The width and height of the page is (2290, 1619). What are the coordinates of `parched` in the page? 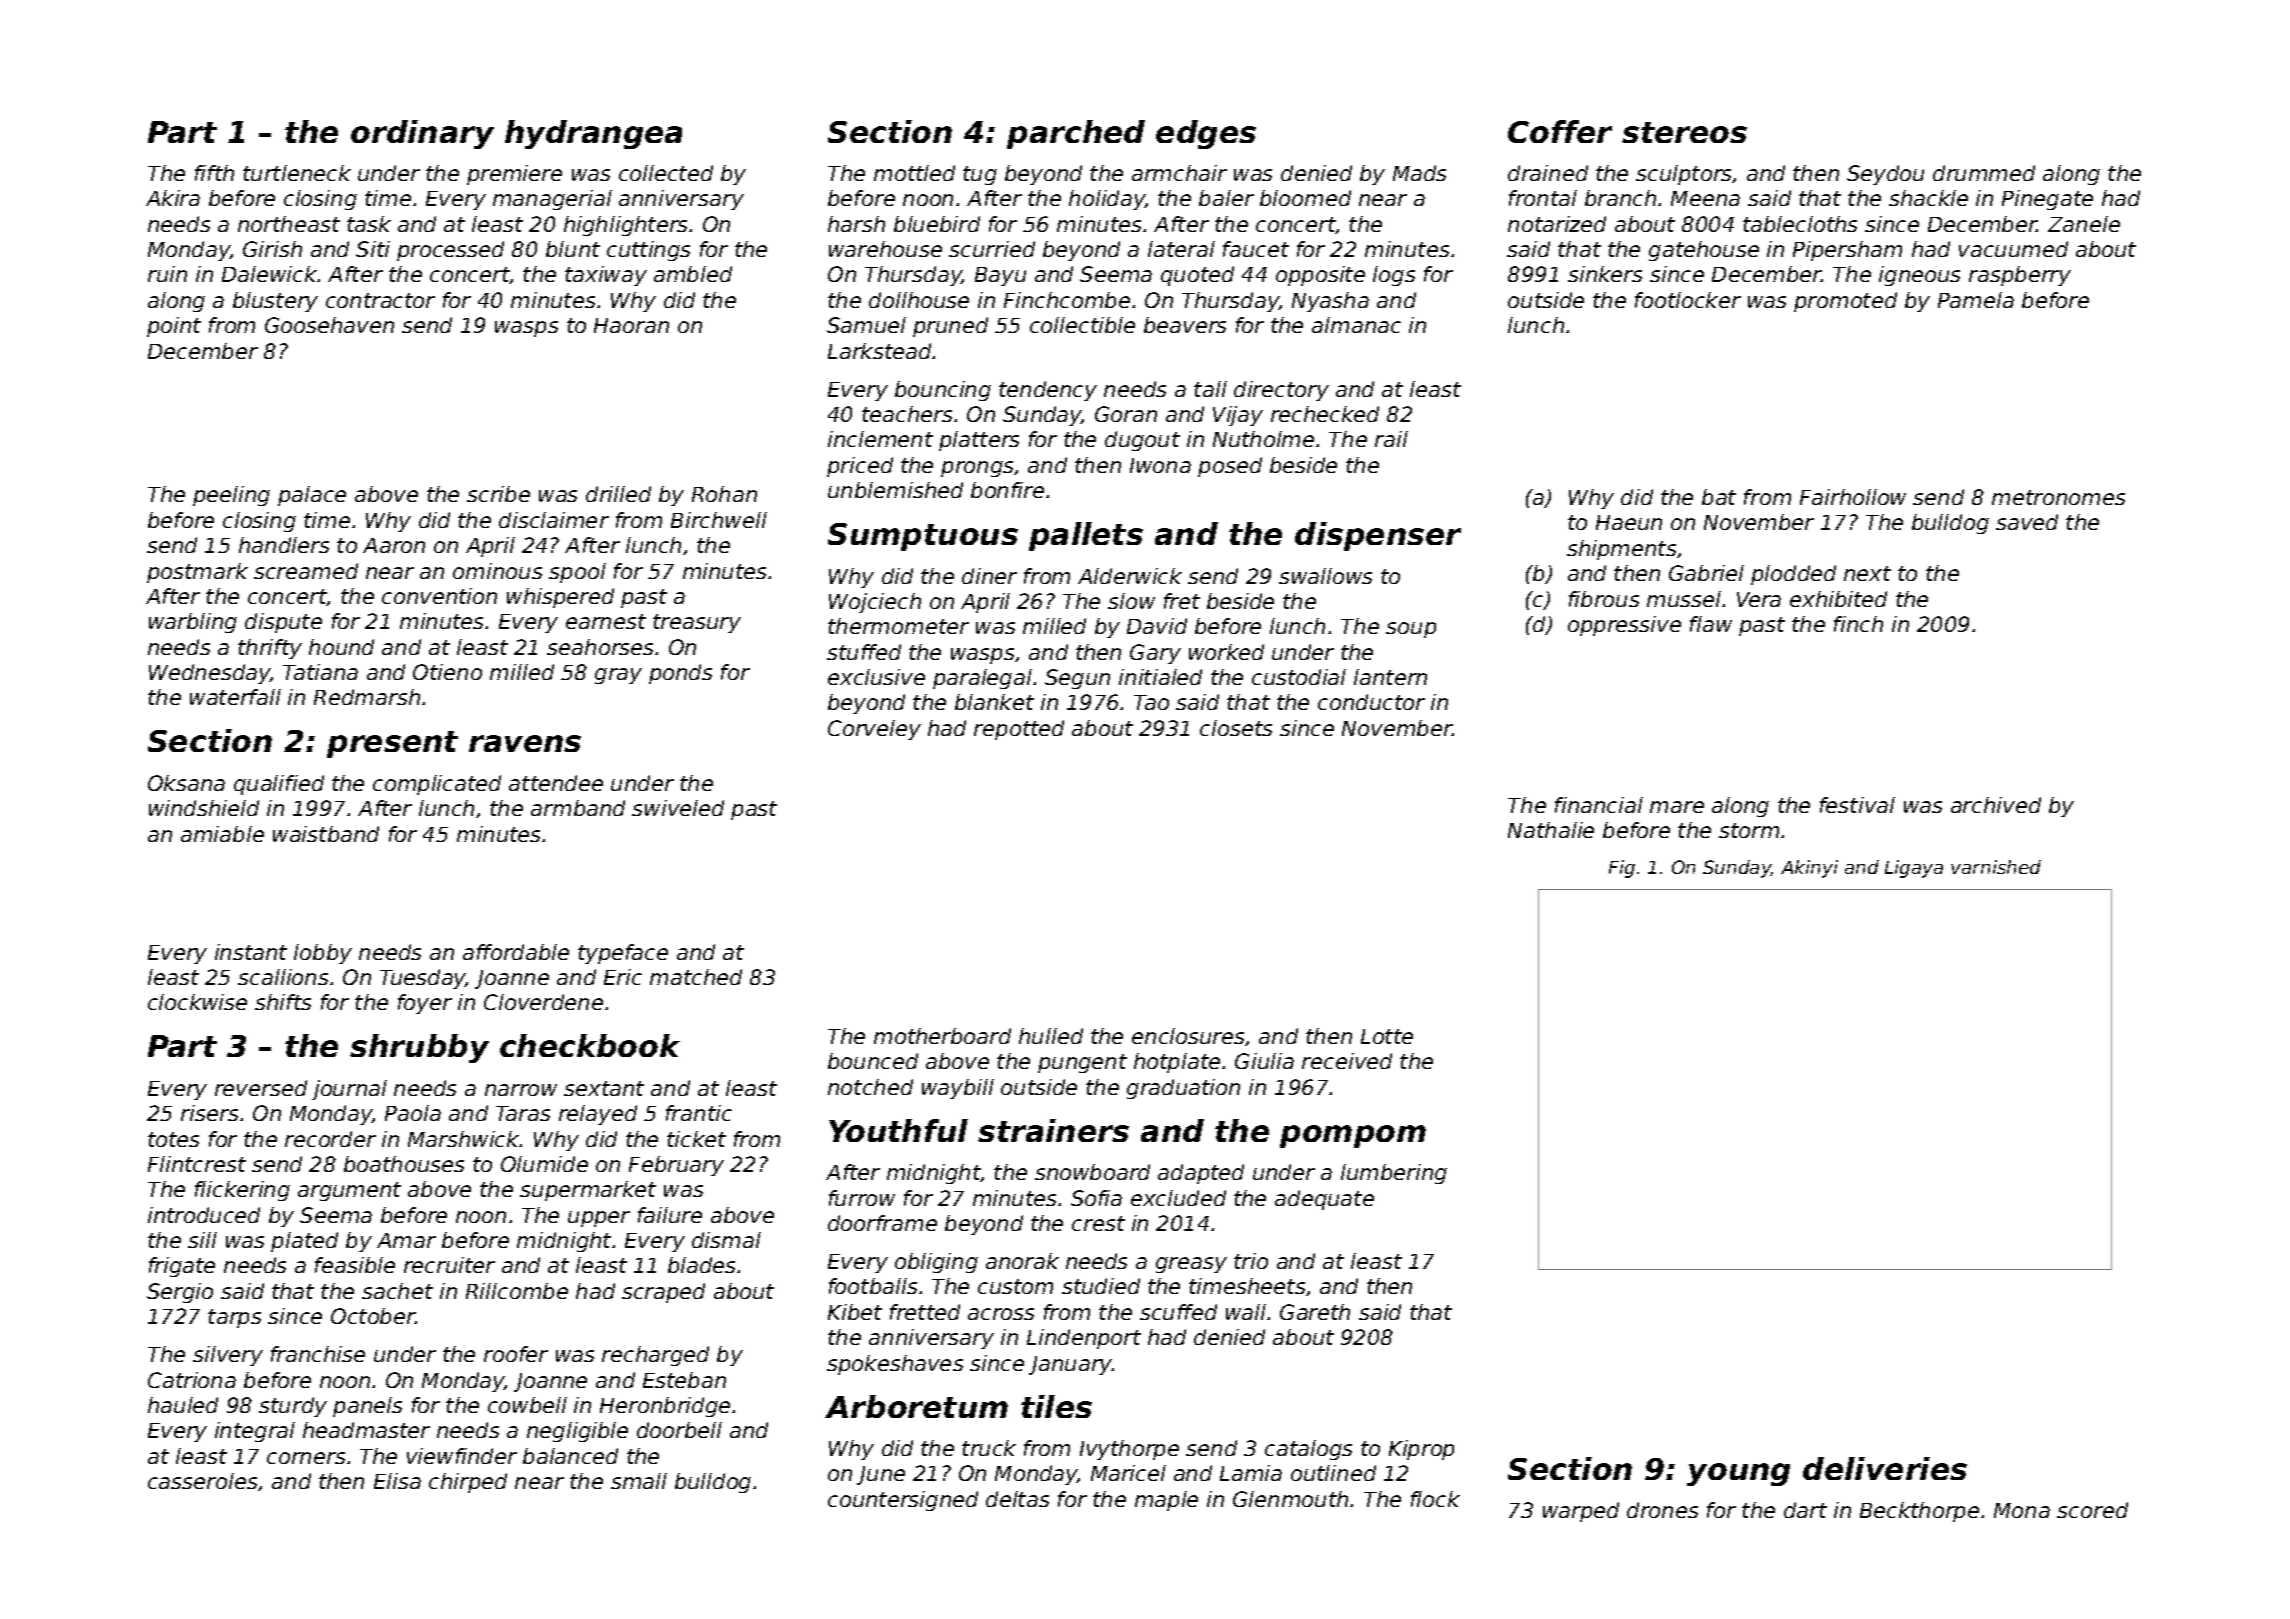 It's located at (1076, 134).
